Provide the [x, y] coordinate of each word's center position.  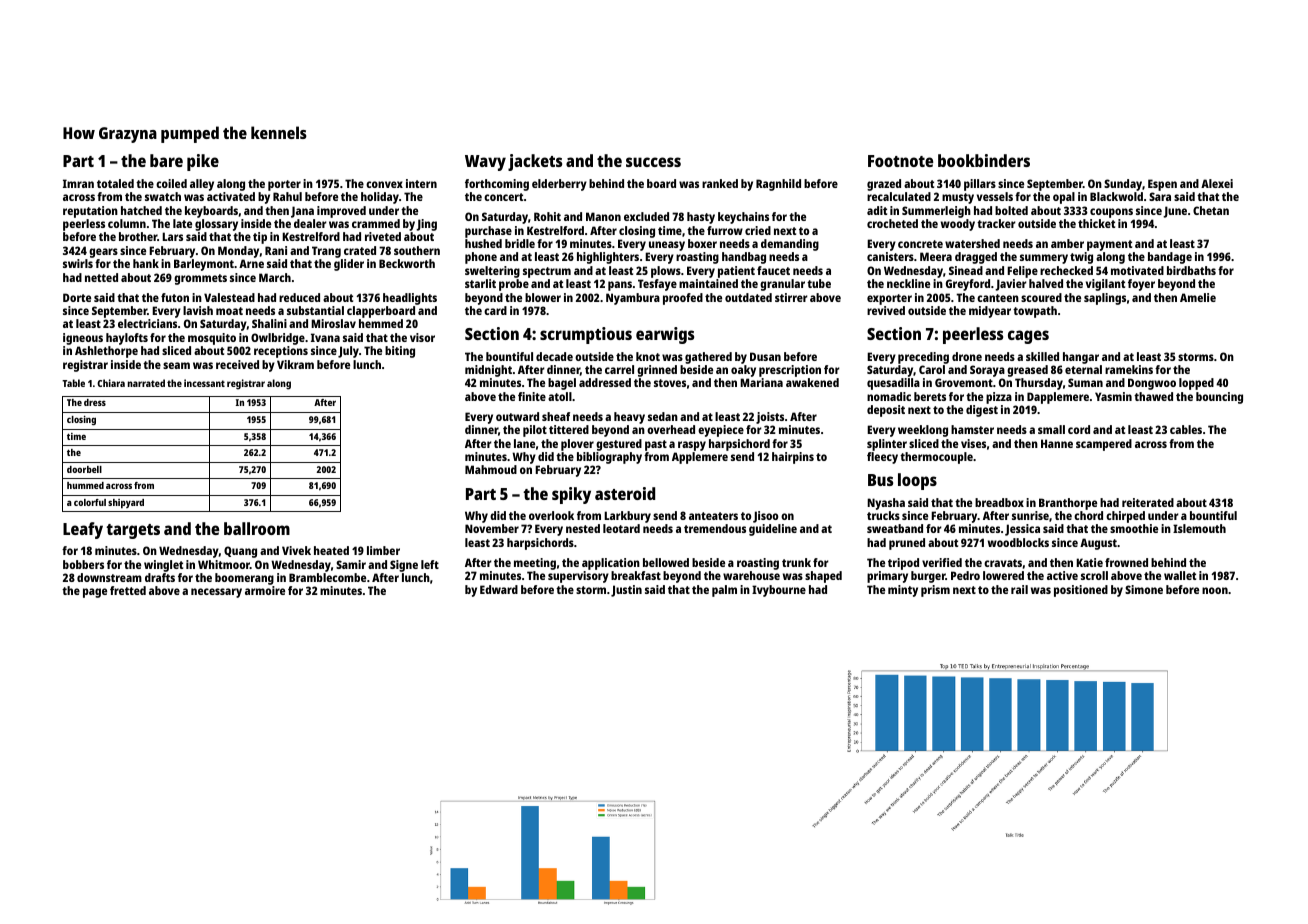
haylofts [127, 339]
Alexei [1217, 183]
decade [554, 356]
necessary [216, 593]
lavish [198, 310]
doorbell [84, 469]
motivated [1137, 270]
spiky [571, 495]
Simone [1144, 589]
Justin [626, 591]
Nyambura [633, 299]
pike [203, 162]
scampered [1104, 445]
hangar [1081, 358]
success [653, 162]
